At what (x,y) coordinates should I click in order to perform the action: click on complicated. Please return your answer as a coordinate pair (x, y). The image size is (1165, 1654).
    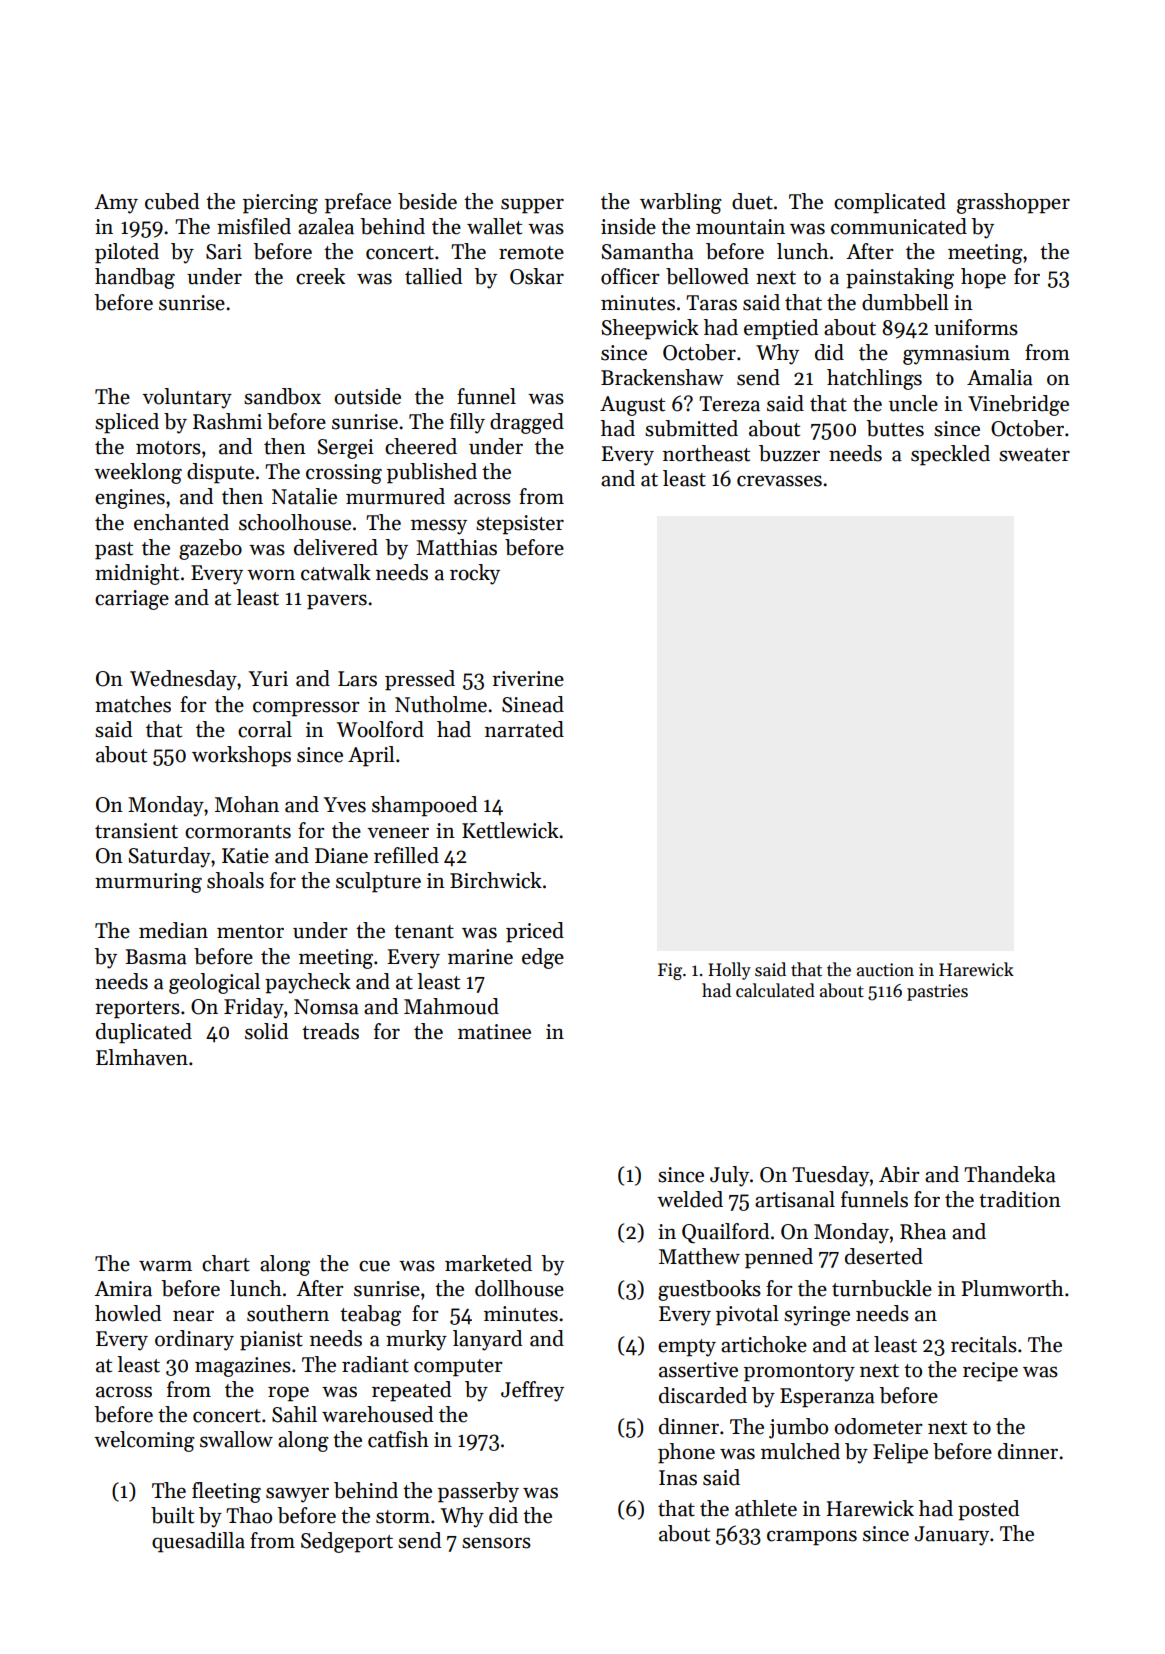
    Looking at the image, I should click on (890, 203).
